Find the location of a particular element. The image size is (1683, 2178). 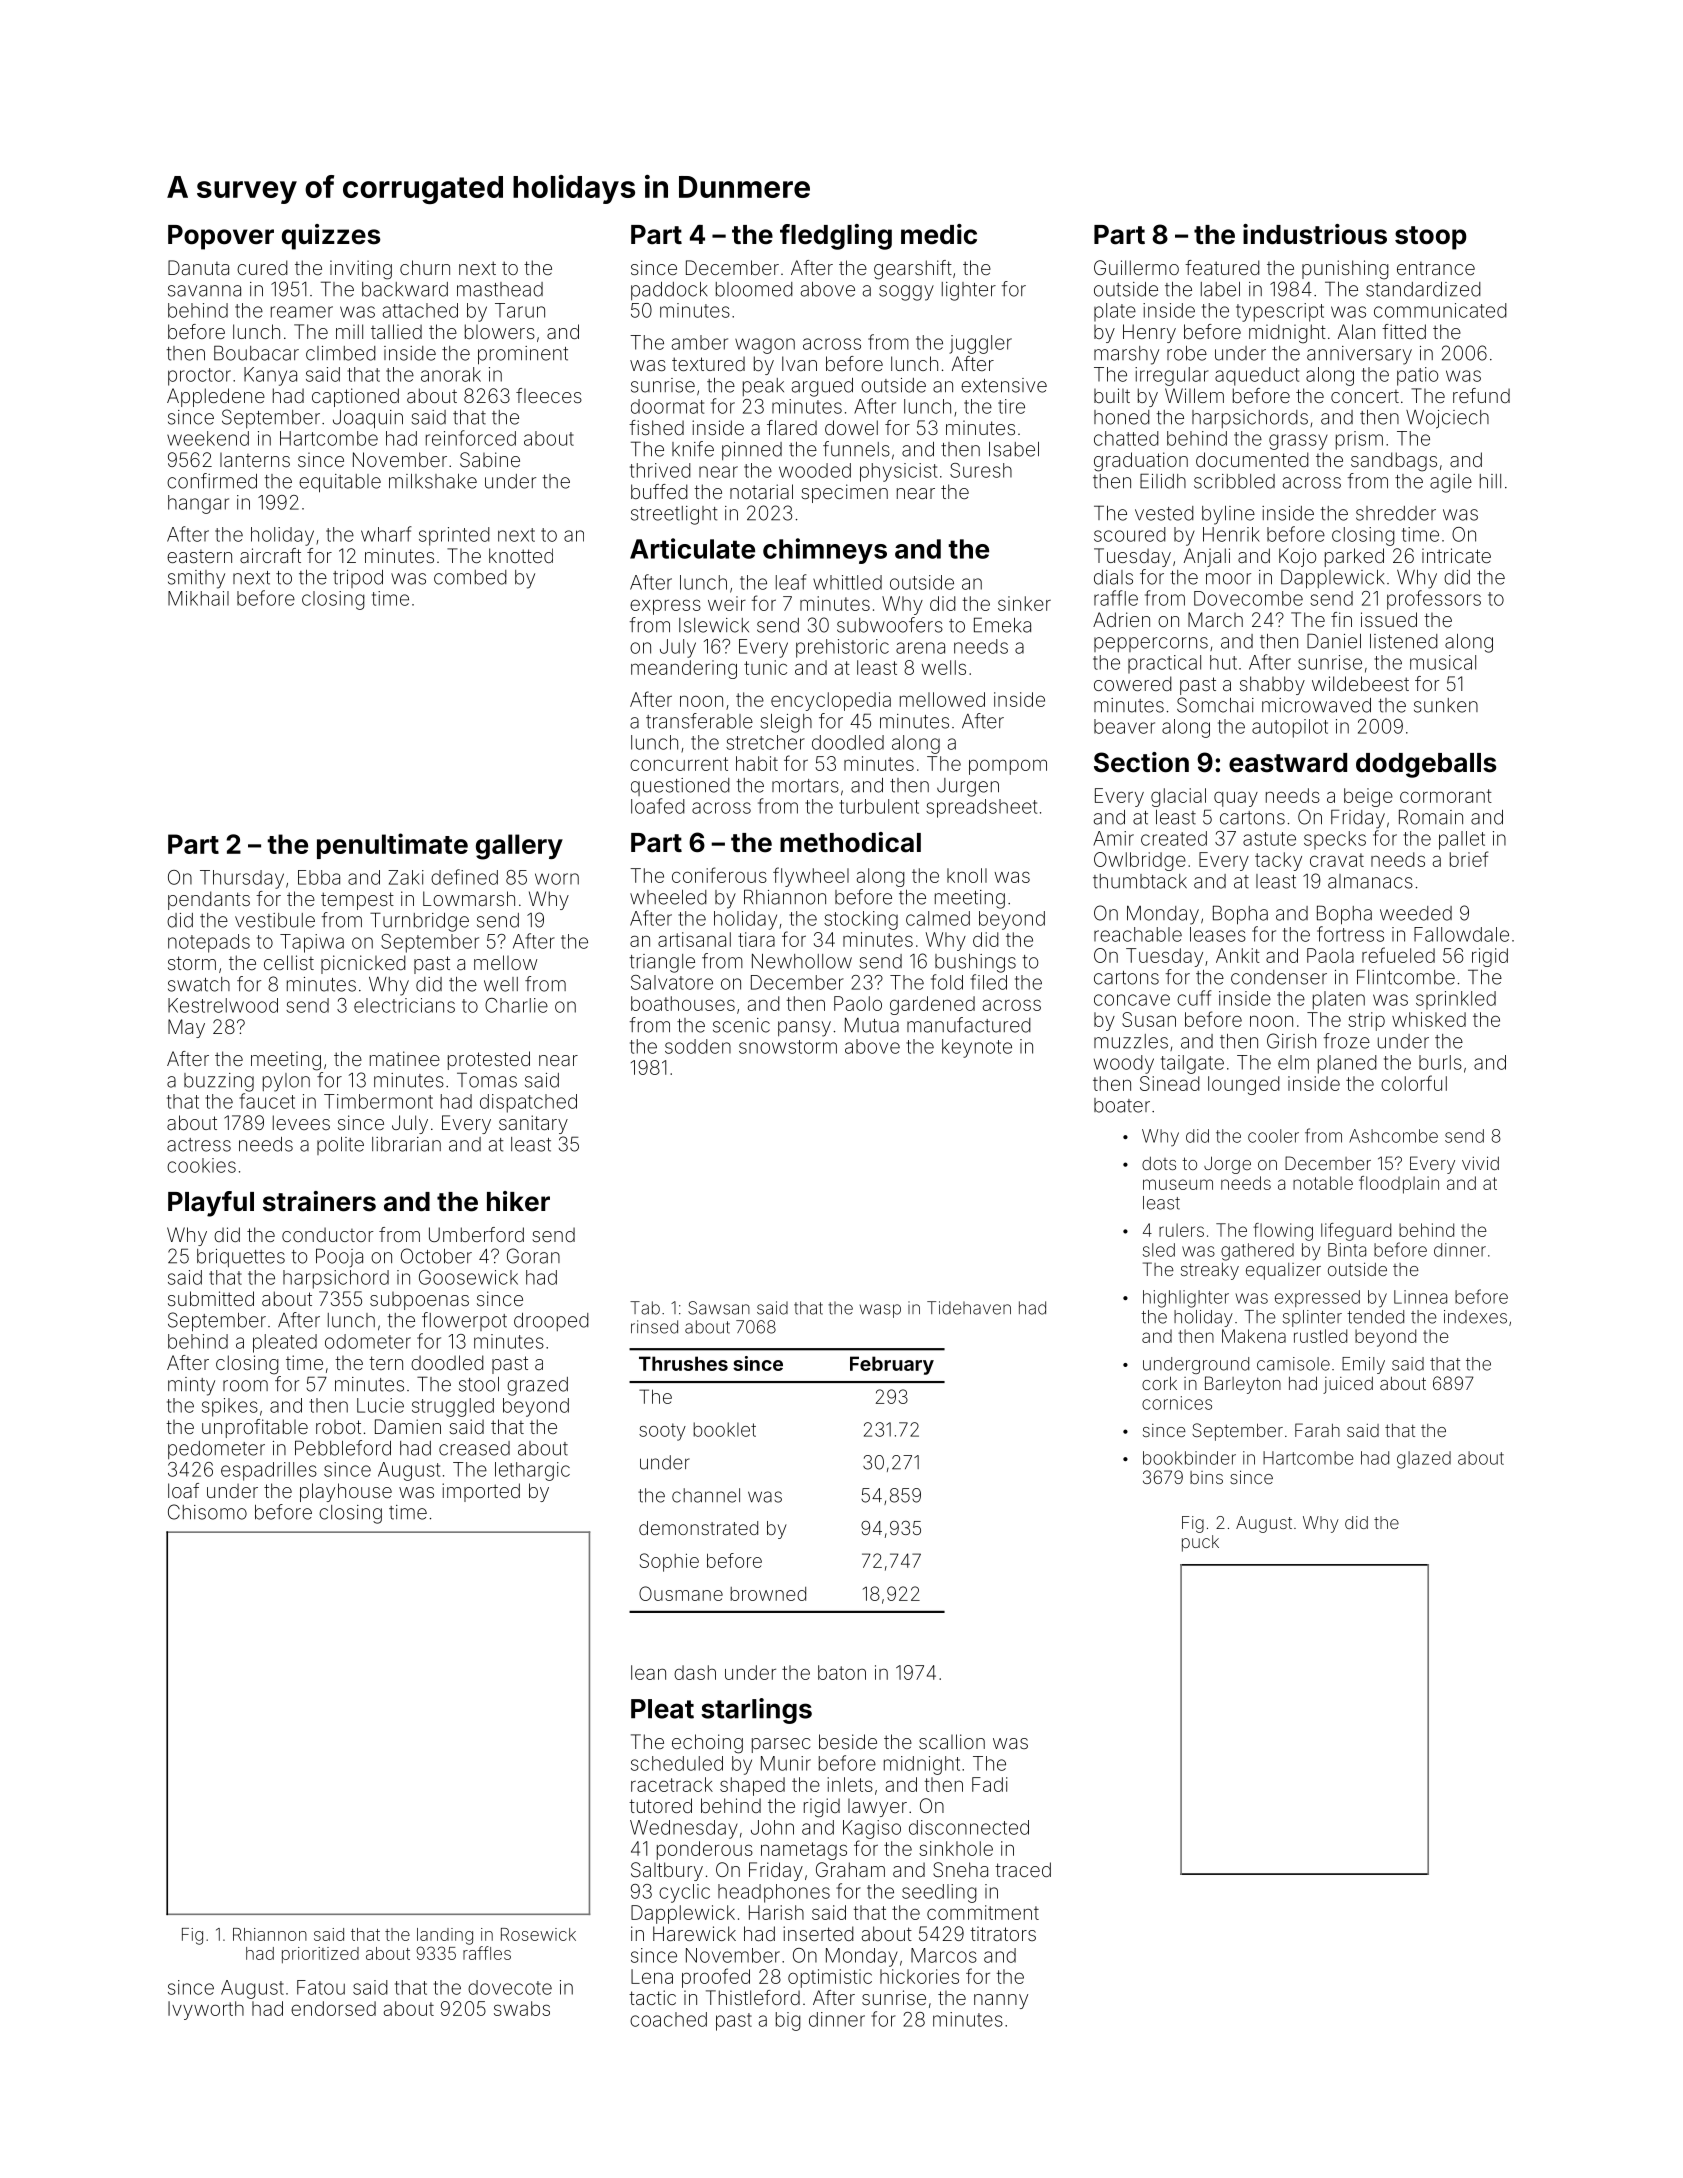

quay is located at coordinates (1236, 799).
